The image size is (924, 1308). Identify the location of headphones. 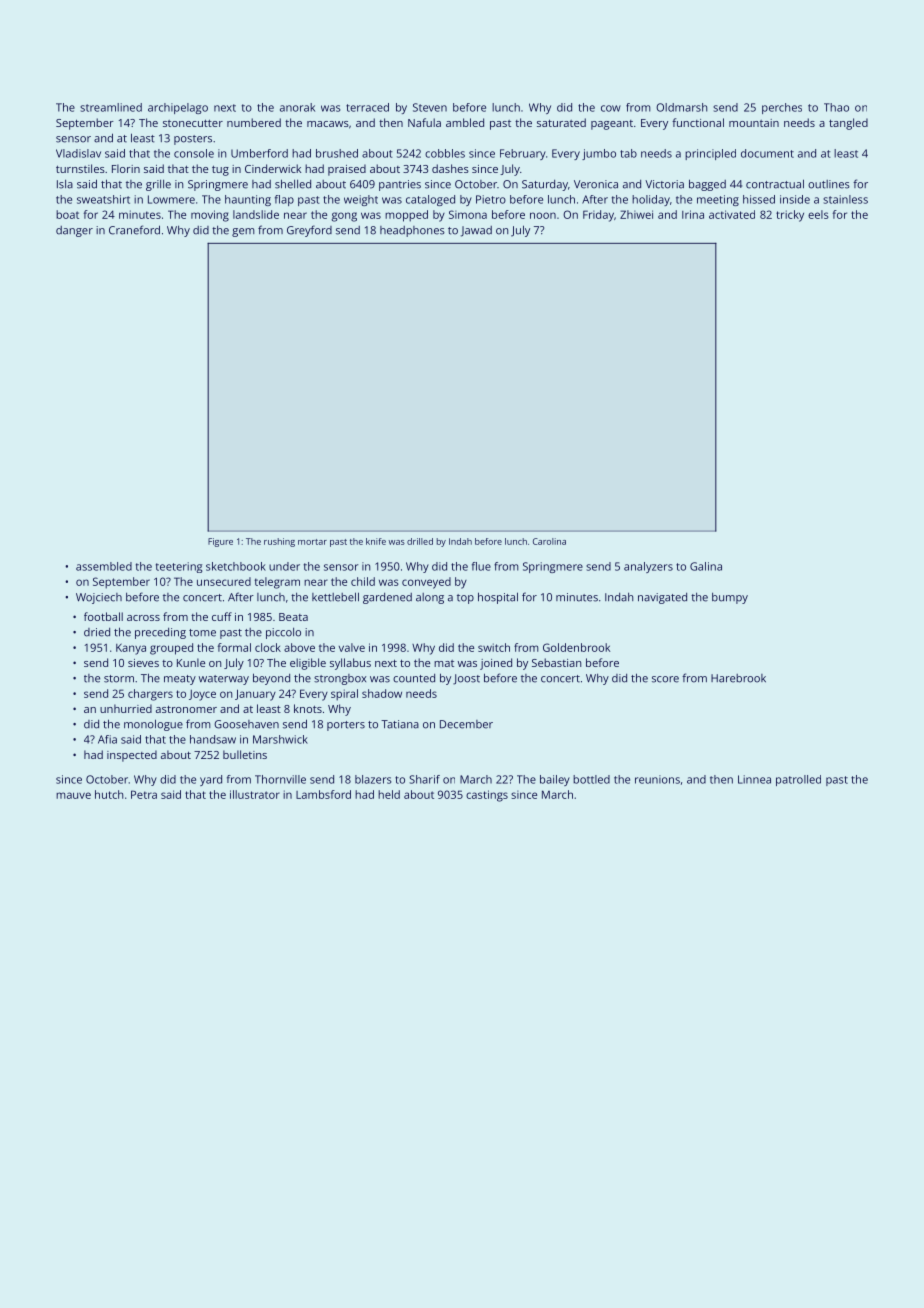
(412, 231).
